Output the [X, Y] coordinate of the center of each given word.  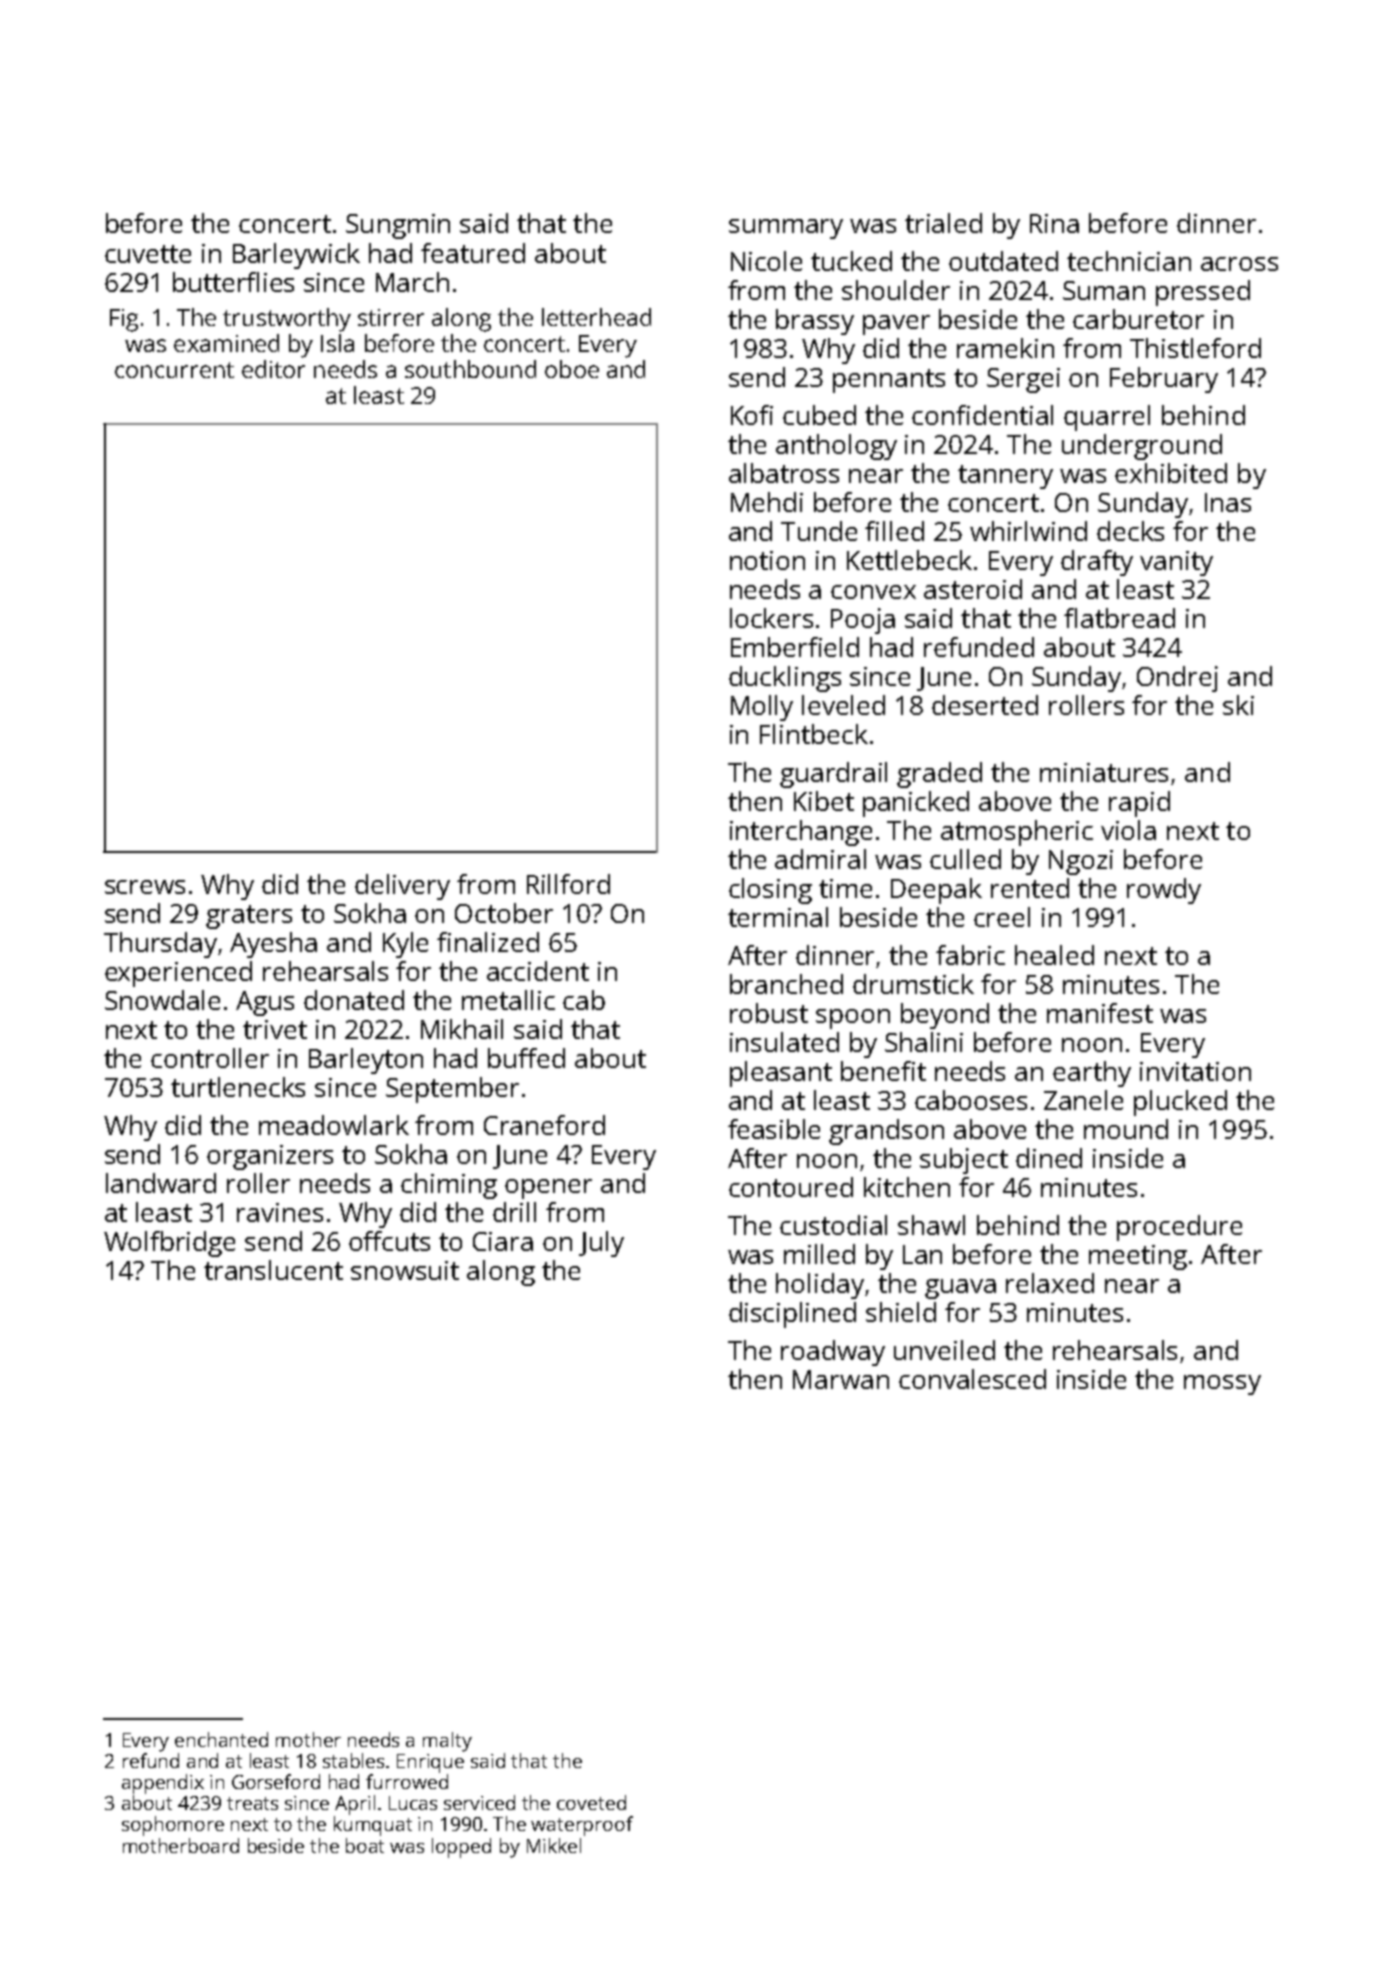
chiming [449, 1186]
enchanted [221, 1739]
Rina [1054, 223]
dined [1049, 1158]
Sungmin [398, 226]
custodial [833, 1225]
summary [786, 229]
